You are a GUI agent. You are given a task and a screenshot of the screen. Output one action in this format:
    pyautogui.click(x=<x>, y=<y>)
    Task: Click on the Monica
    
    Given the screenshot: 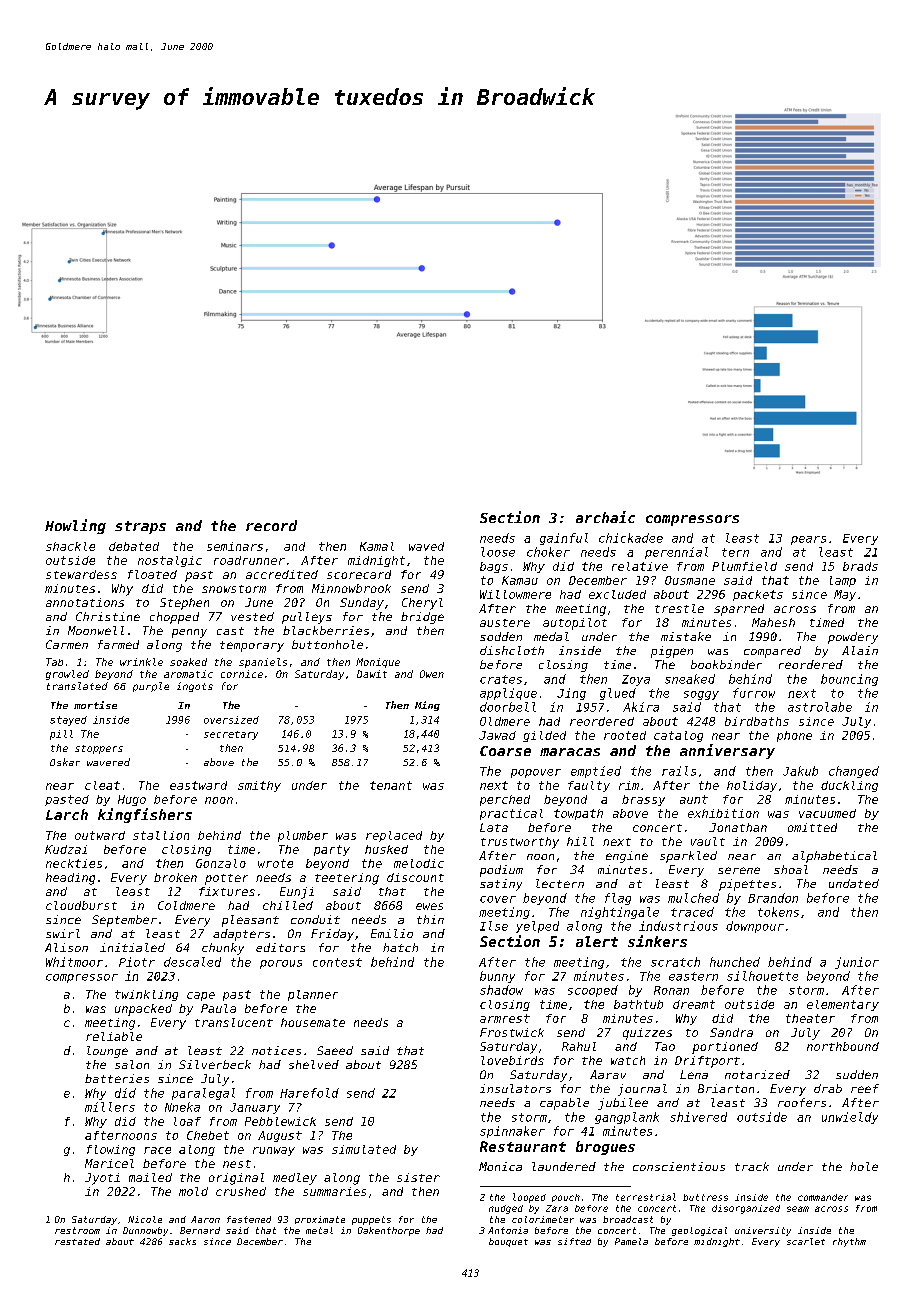 What is the action you would take?
    pyautogui.click(x=500, y=1166)
